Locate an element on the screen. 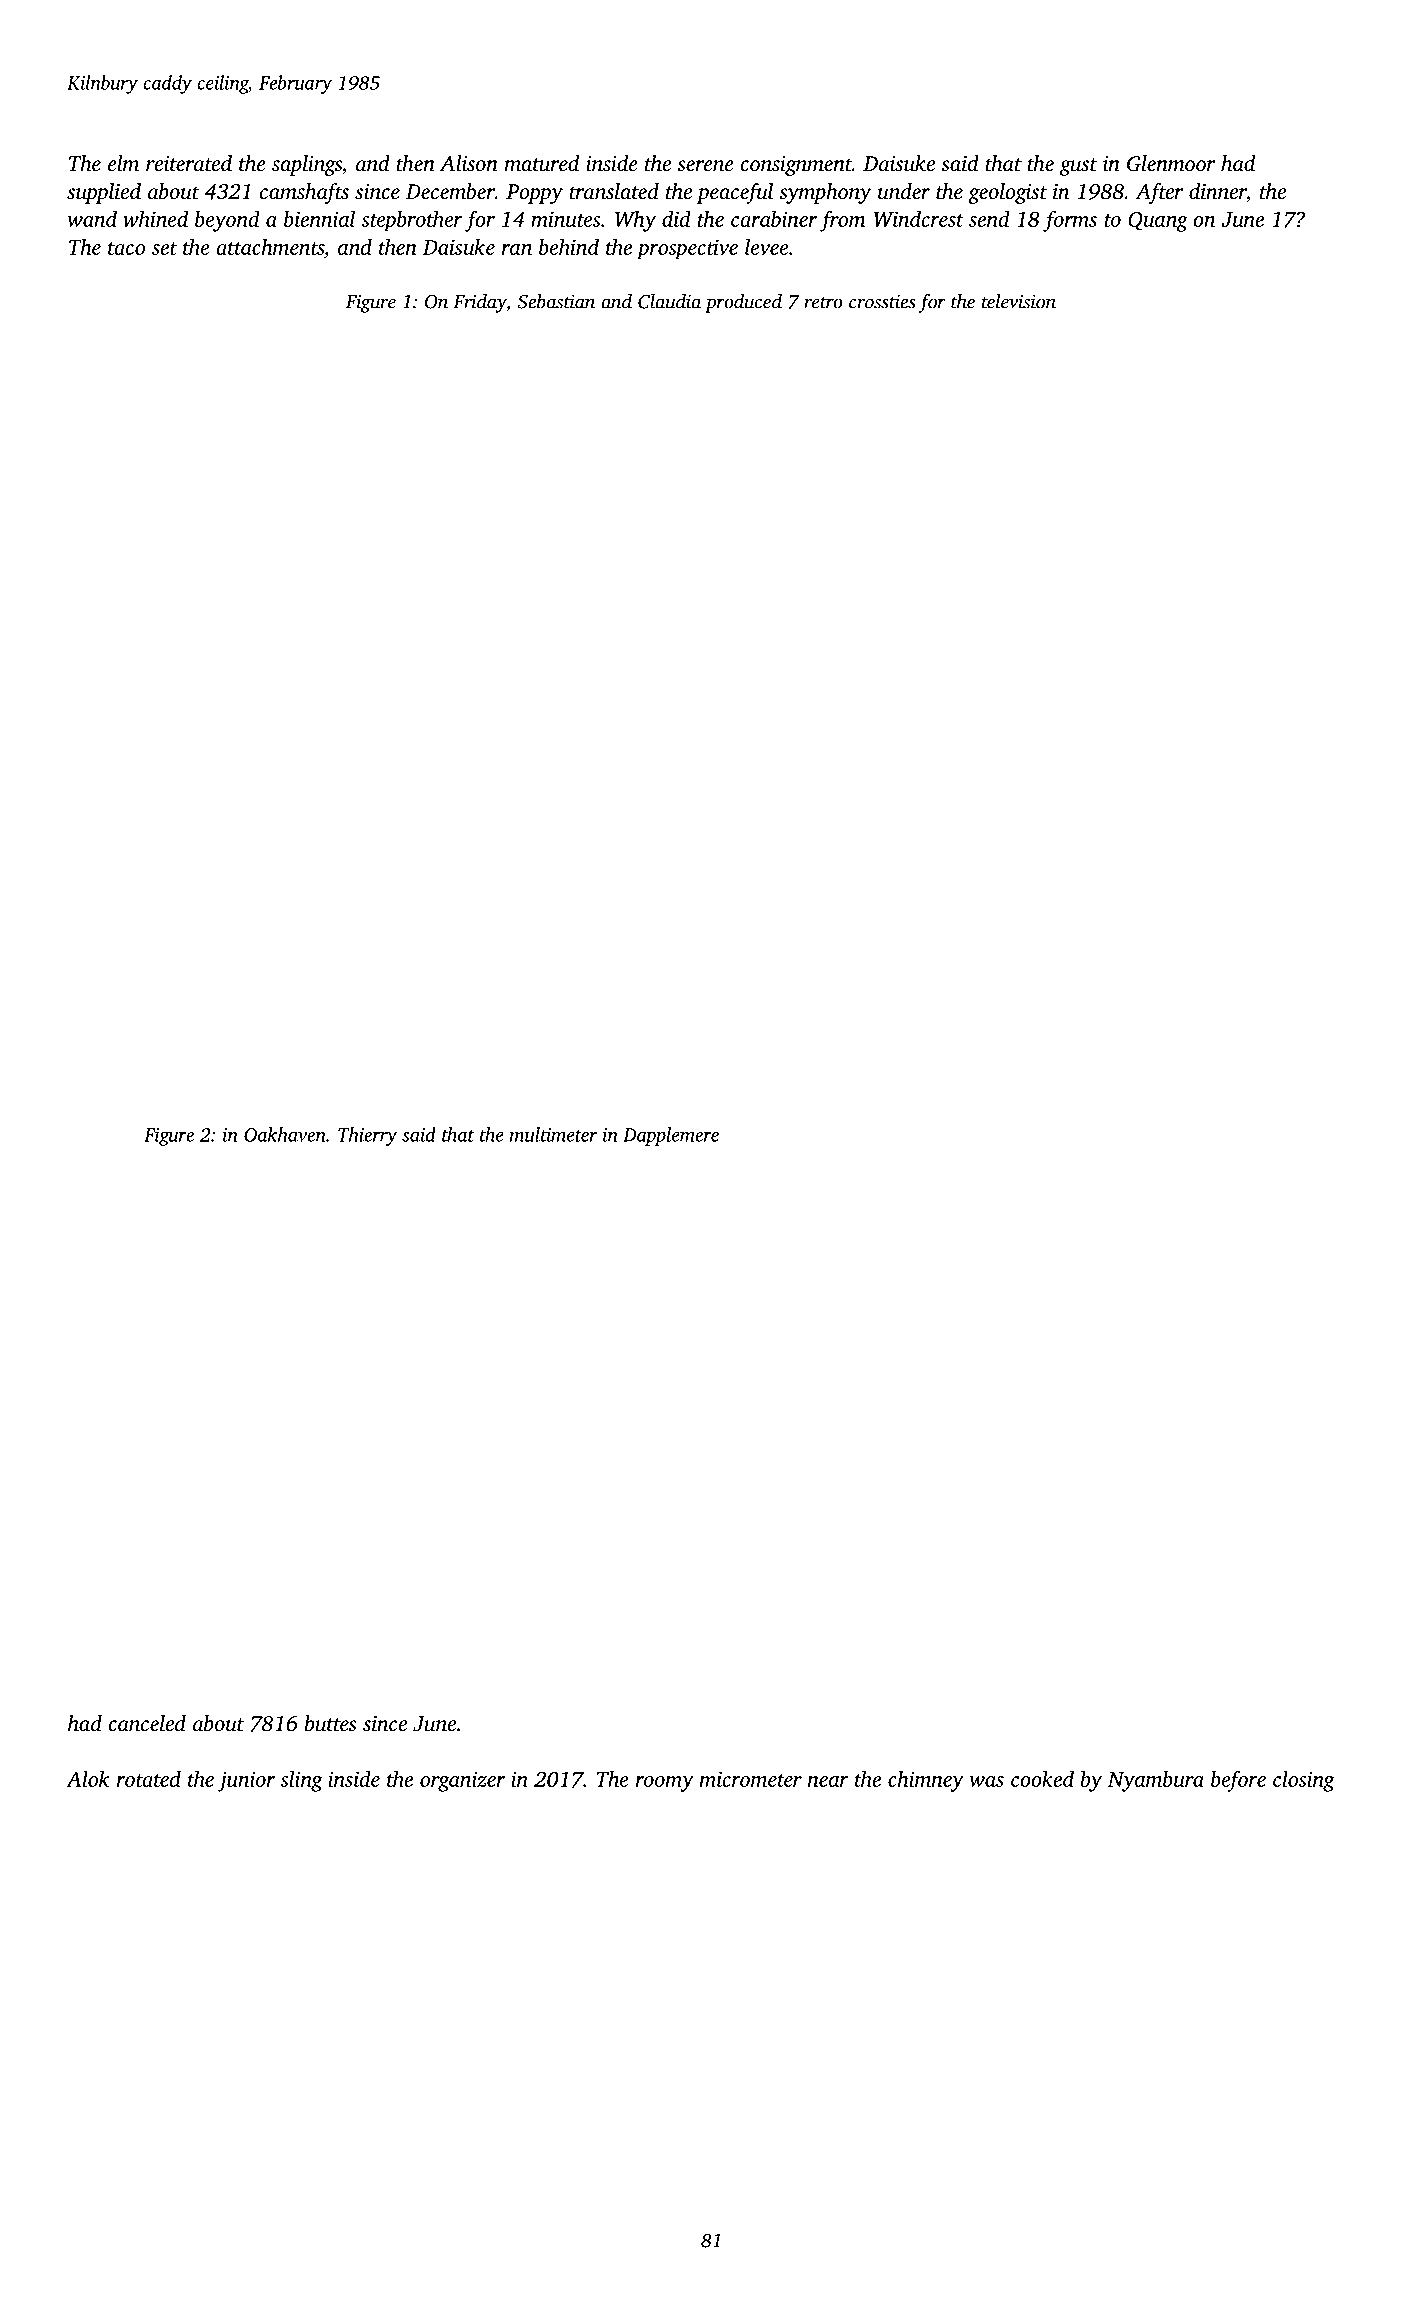  organizer is located at coordinates (462, 1781).
